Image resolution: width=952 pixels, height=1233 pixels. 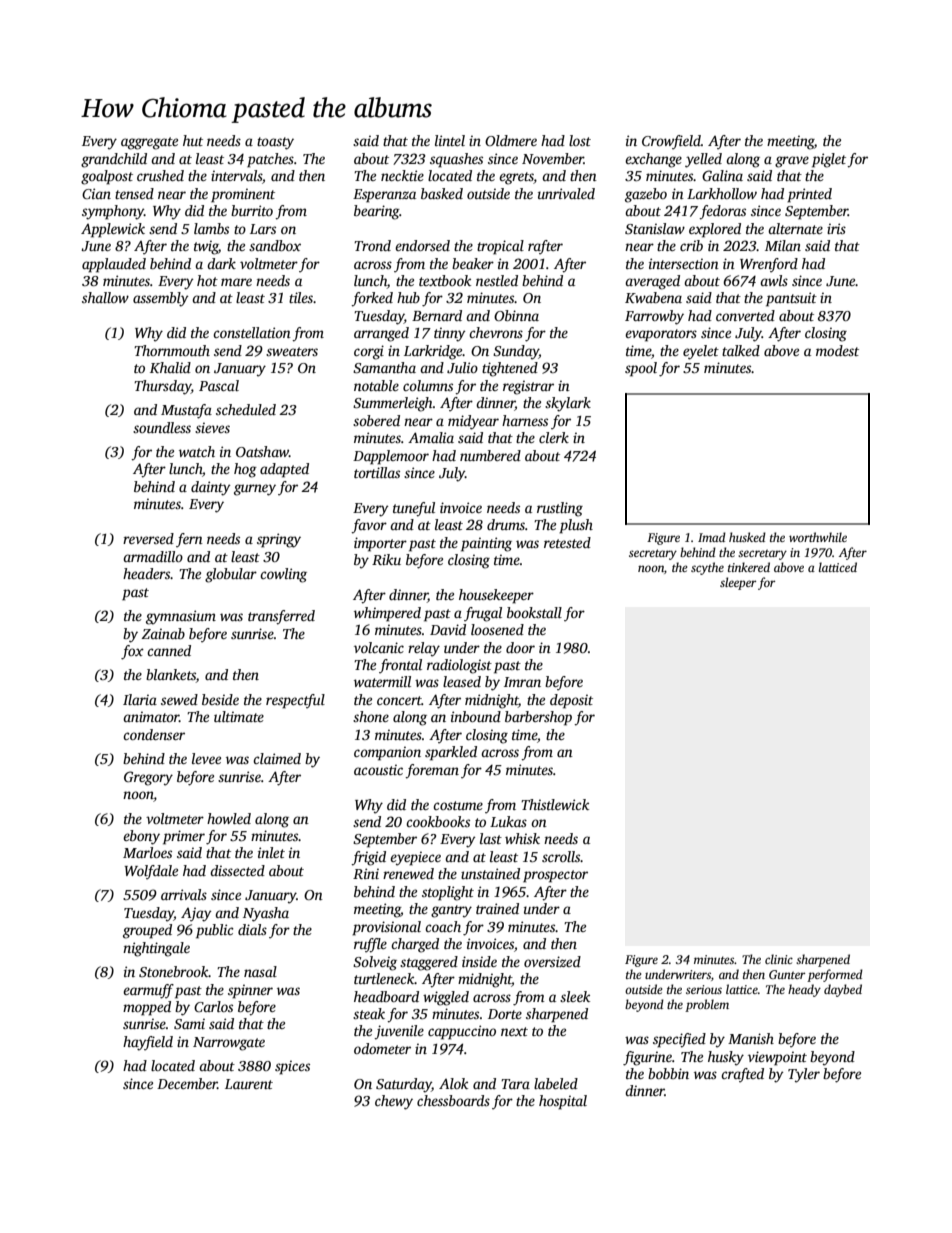 What do you see at coordinates (804, 1075) in the screenshot?
I see `Tyler` at bounding box center [804, 1075].
